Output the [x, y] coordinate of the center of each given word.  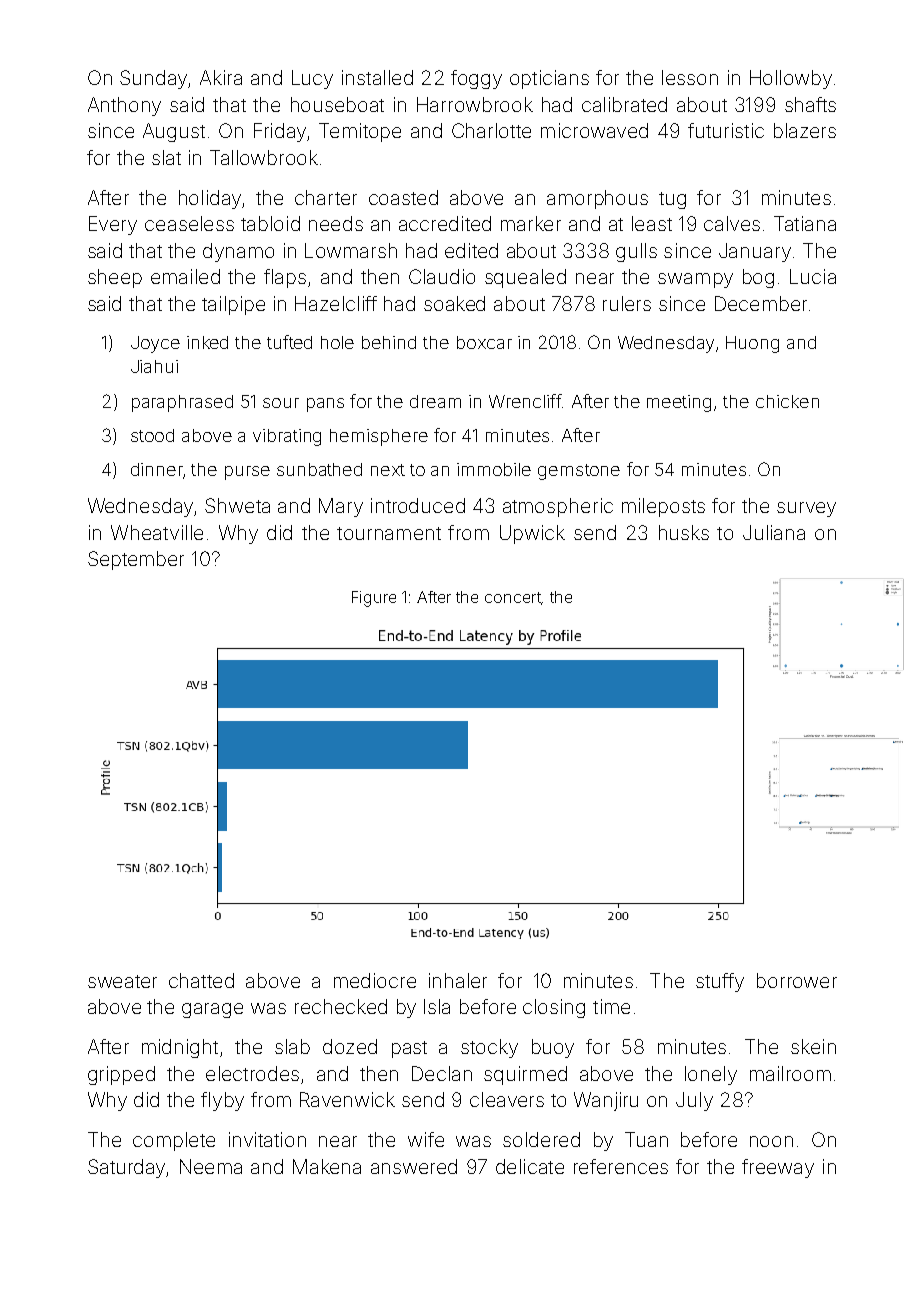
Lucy [312, 79]
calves [732, 223]
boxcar [484, 342]
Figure [374, 599]
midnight [180, 1048]
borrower [797, 980]
